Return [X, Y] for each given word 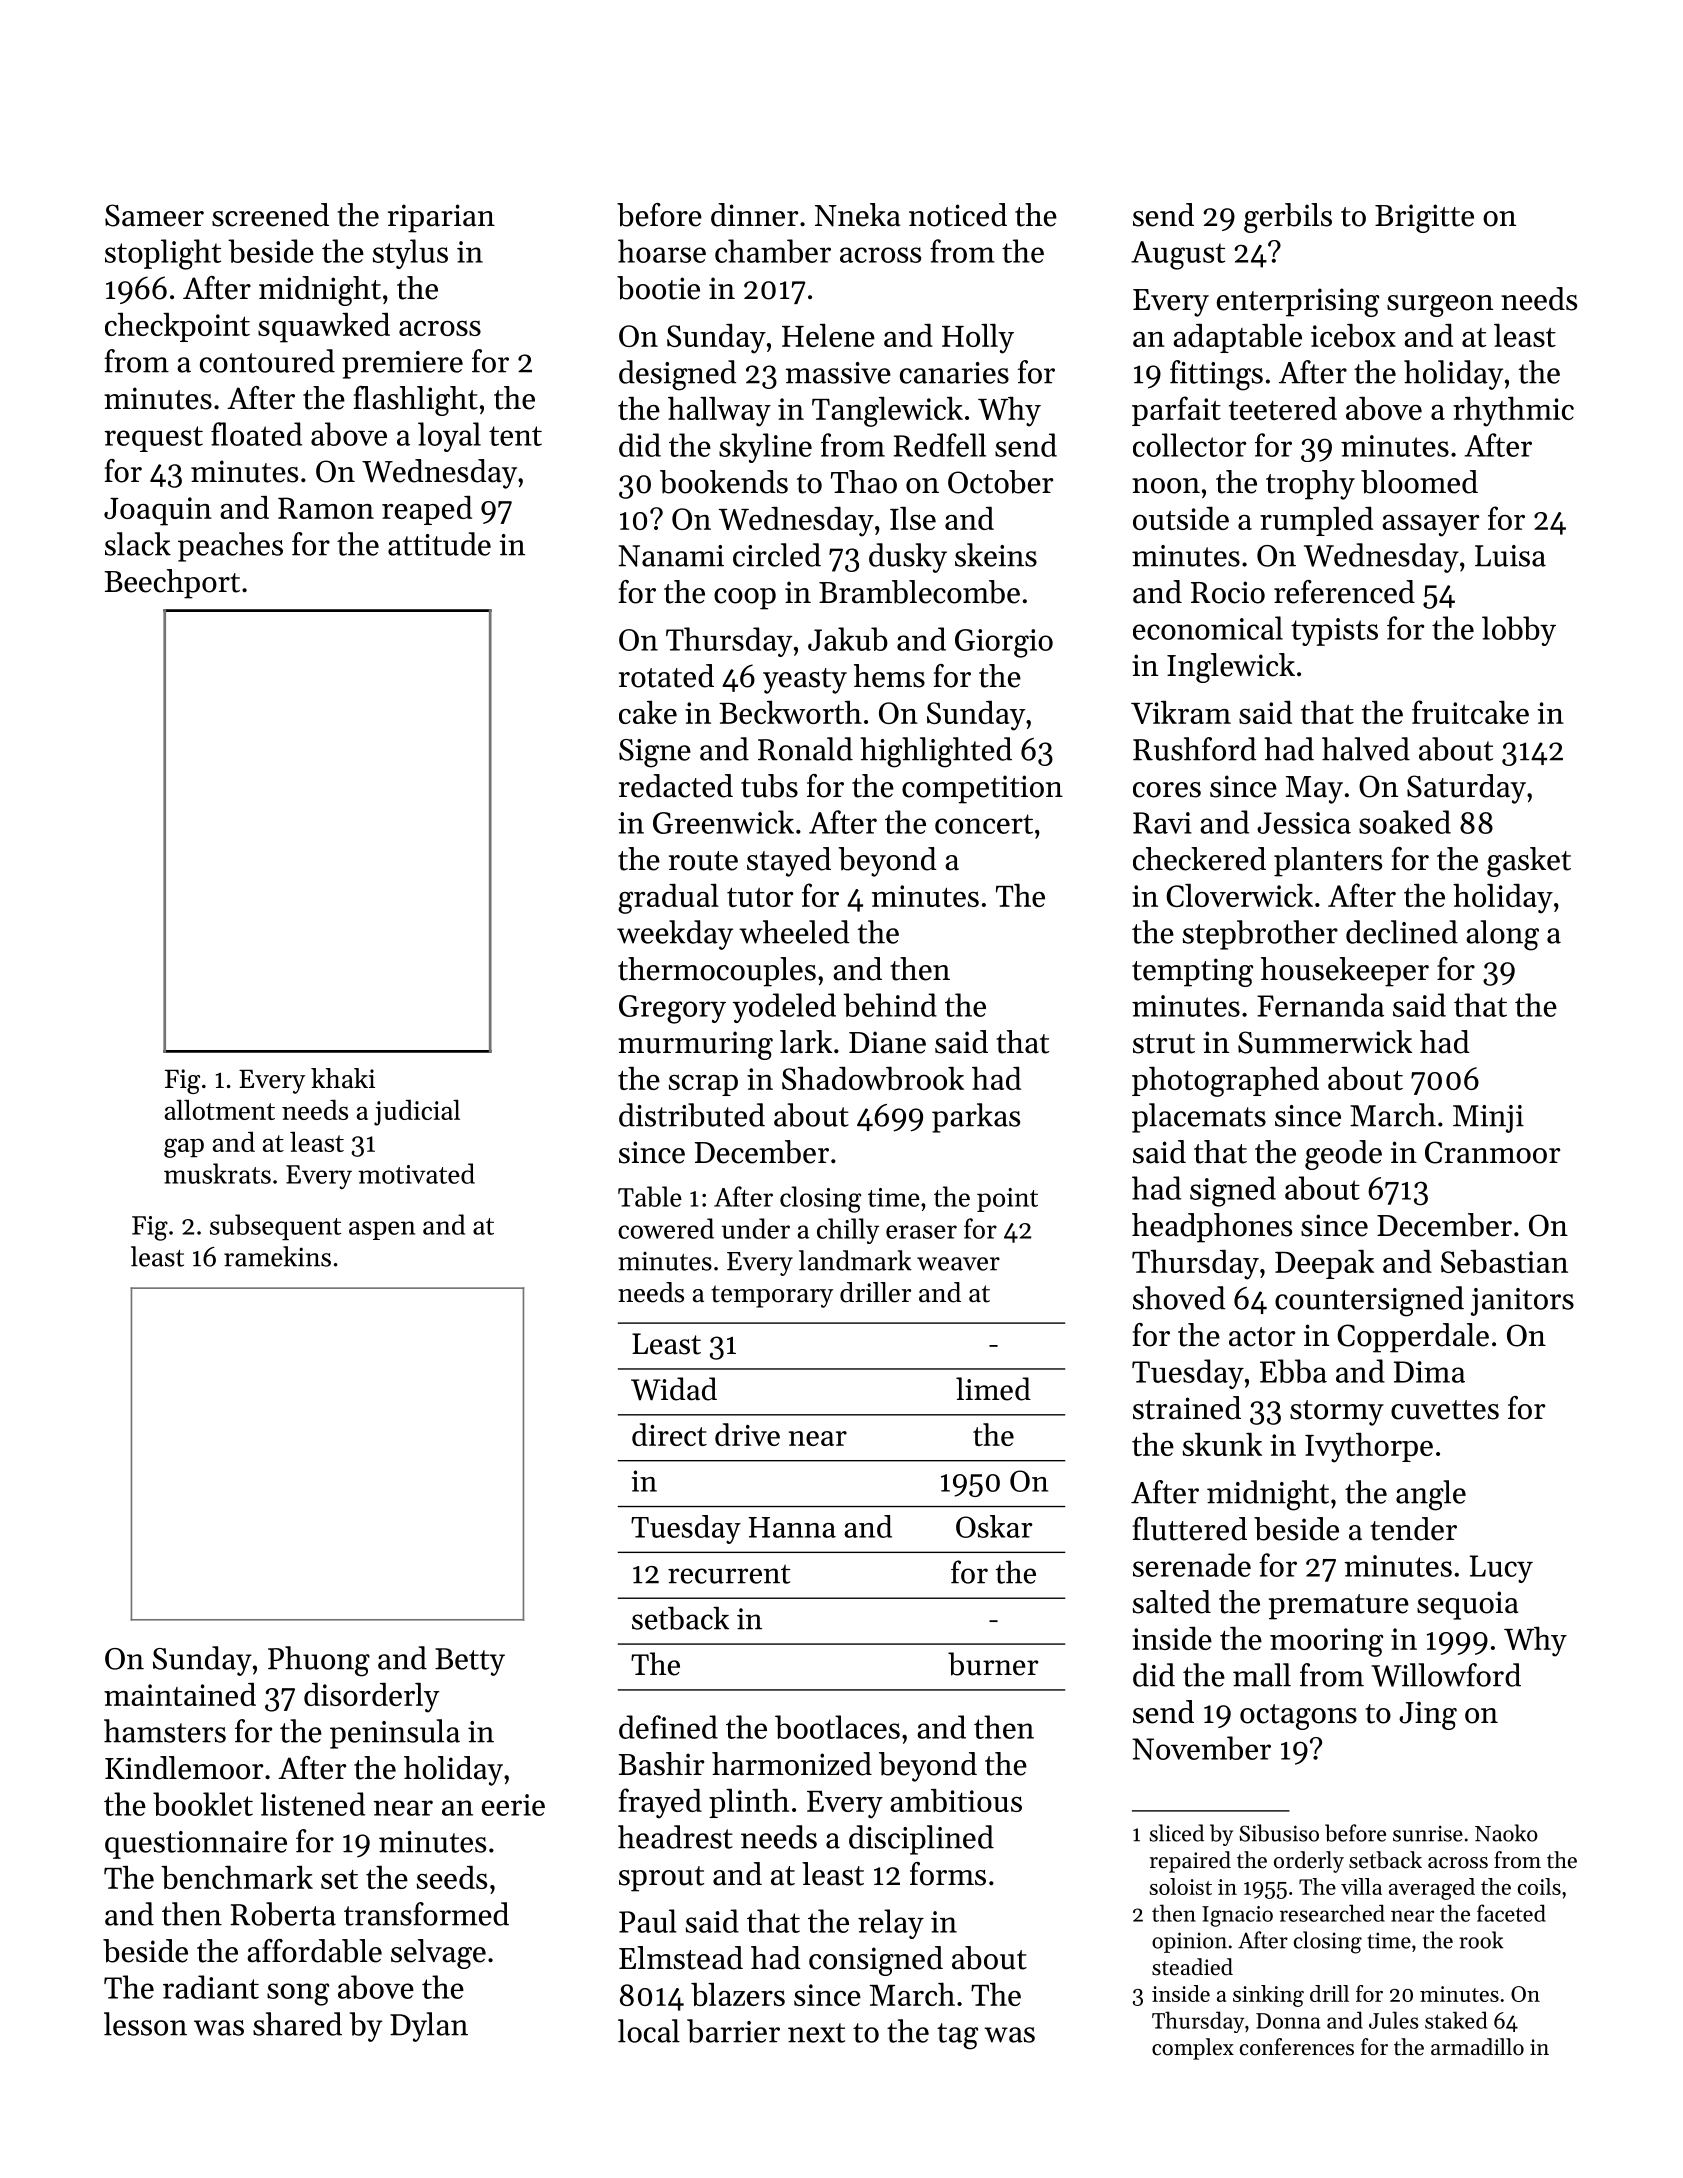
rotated [666, 676]
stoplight [163, 254]
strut [1164, 1044]
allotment [220, 1109]
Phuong [319, 1661]
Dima [1429, 1372]
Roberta [283, 1914]
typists [1334, 632]
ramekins [277, 1256]
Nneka [857, 215]
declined [1402, 932]
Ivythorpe [1369, 1447]
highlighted [936, 752]
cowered [666, 1228]
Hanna [792, 1527]
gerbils [1288, 218]
